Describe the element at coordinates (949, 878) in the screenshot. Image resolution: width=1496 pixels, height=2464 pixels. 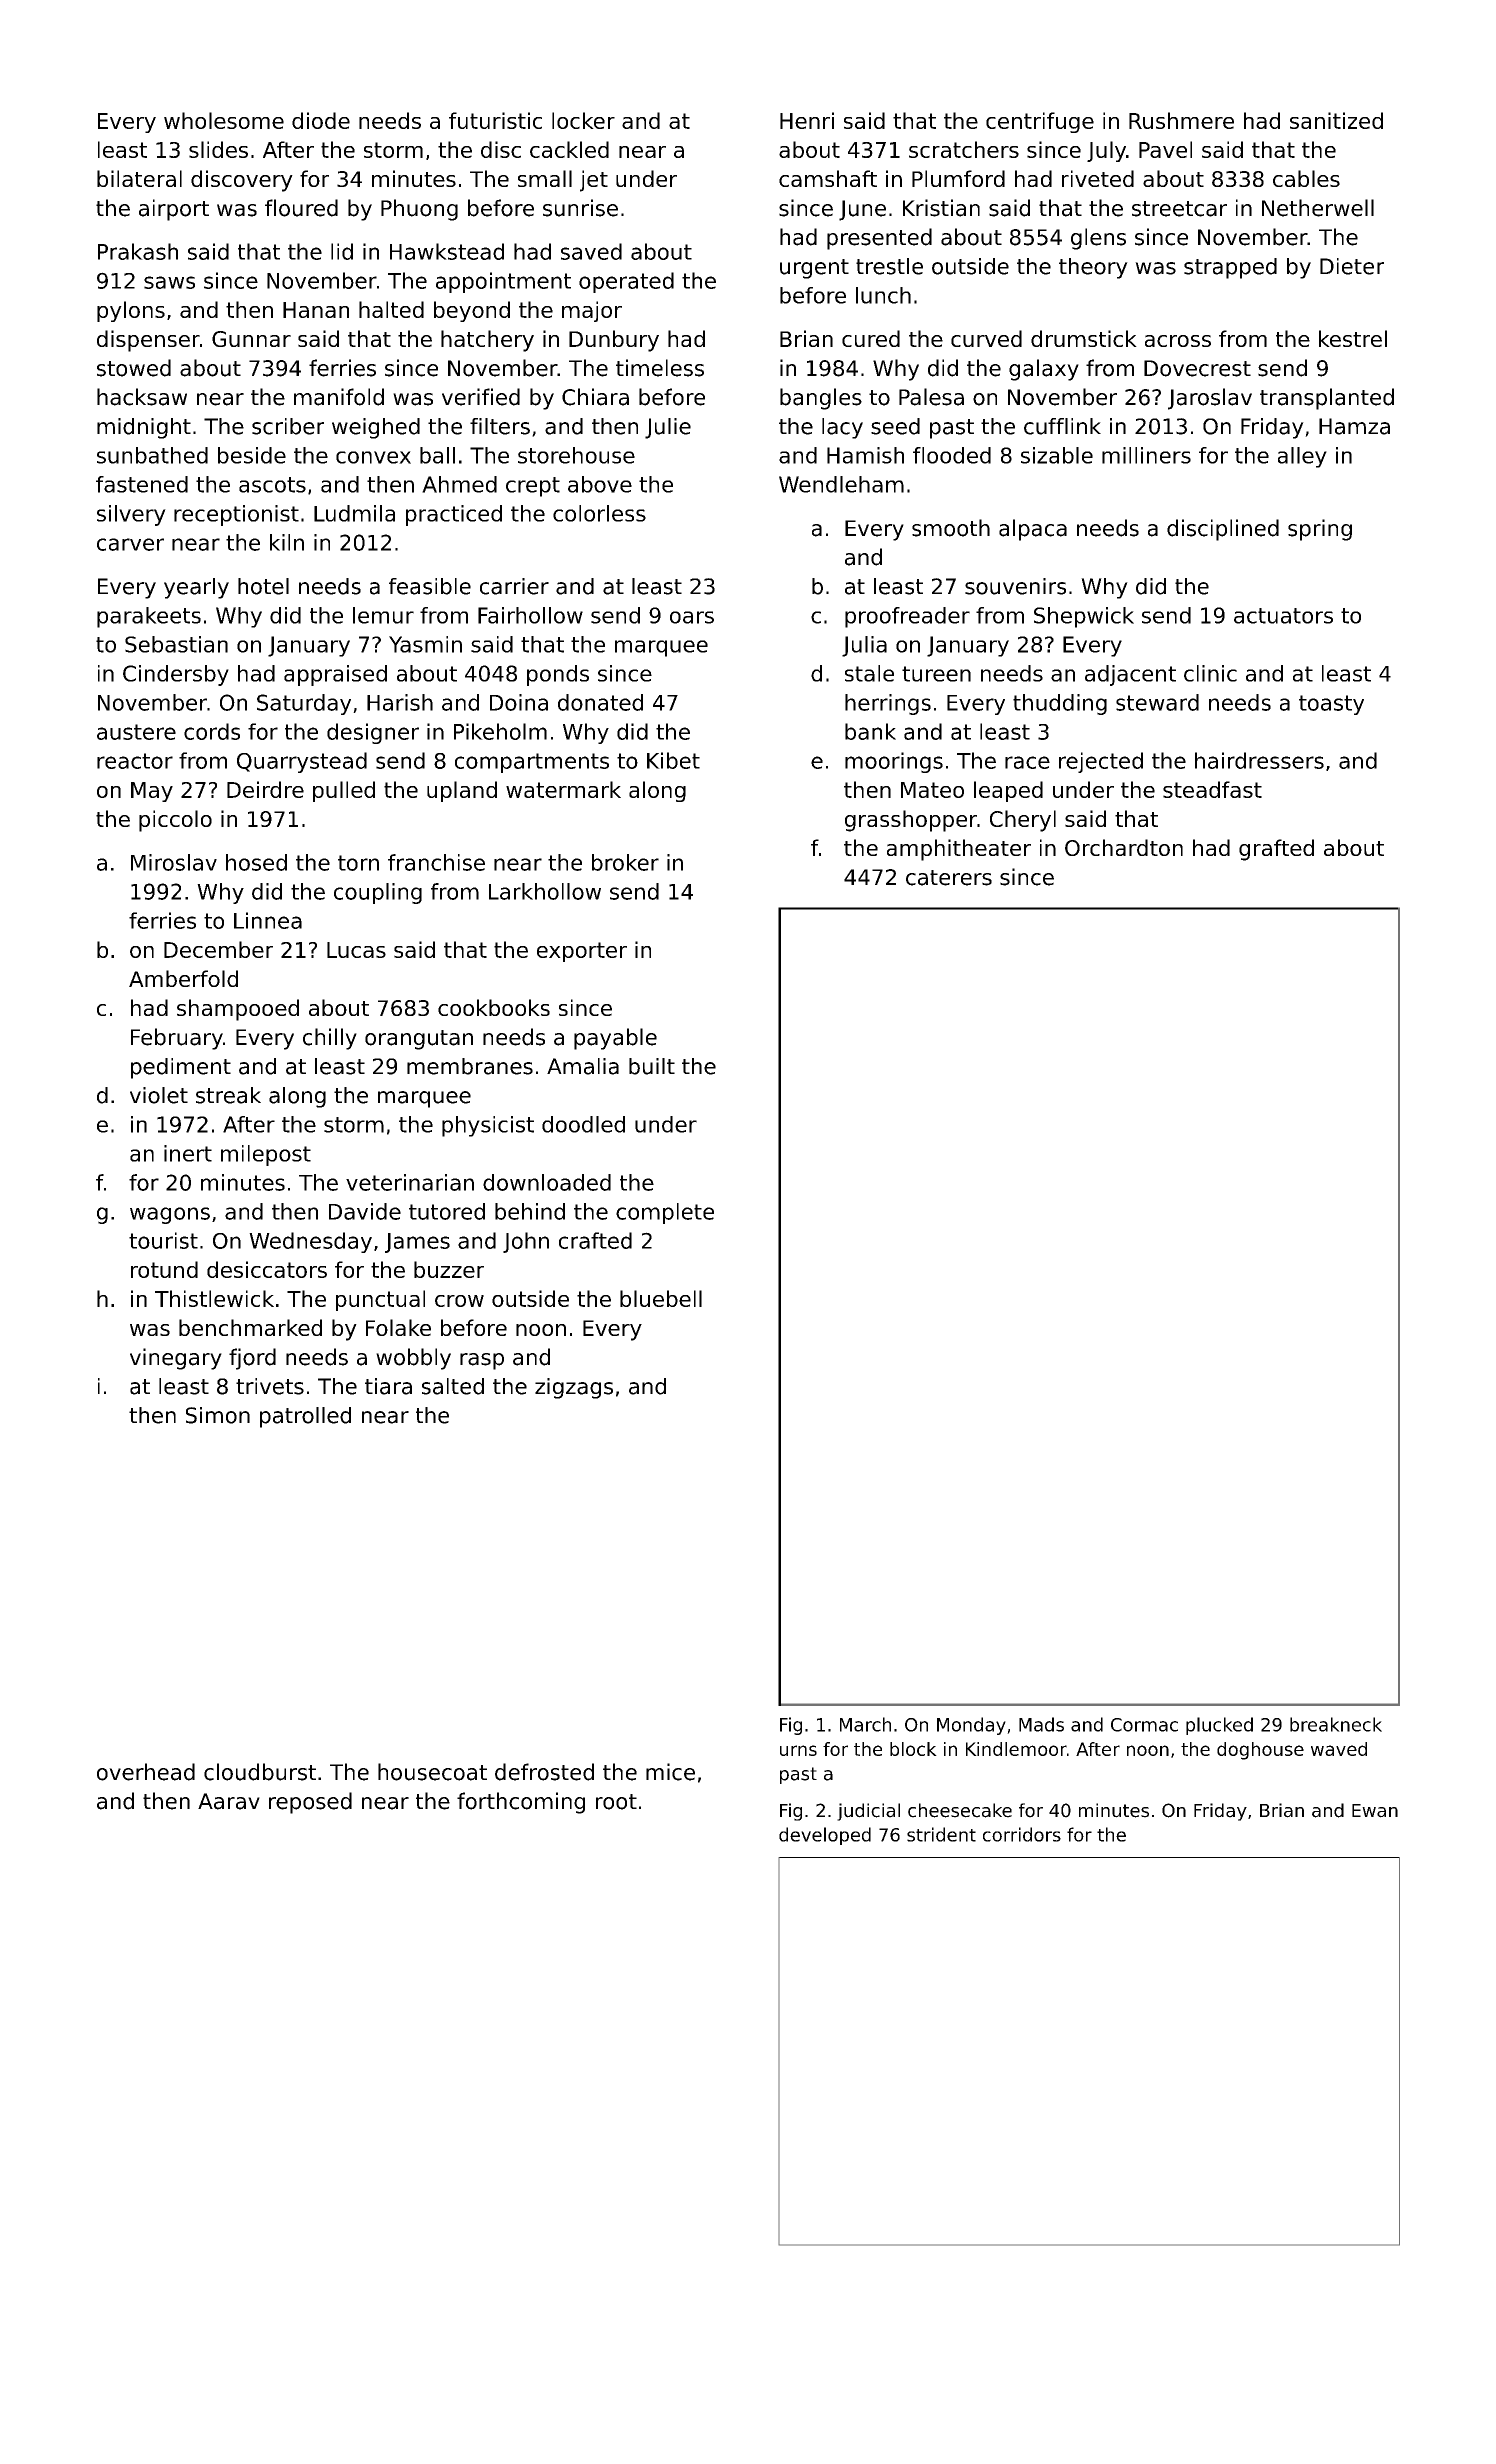
I see `caterers` at that location.
